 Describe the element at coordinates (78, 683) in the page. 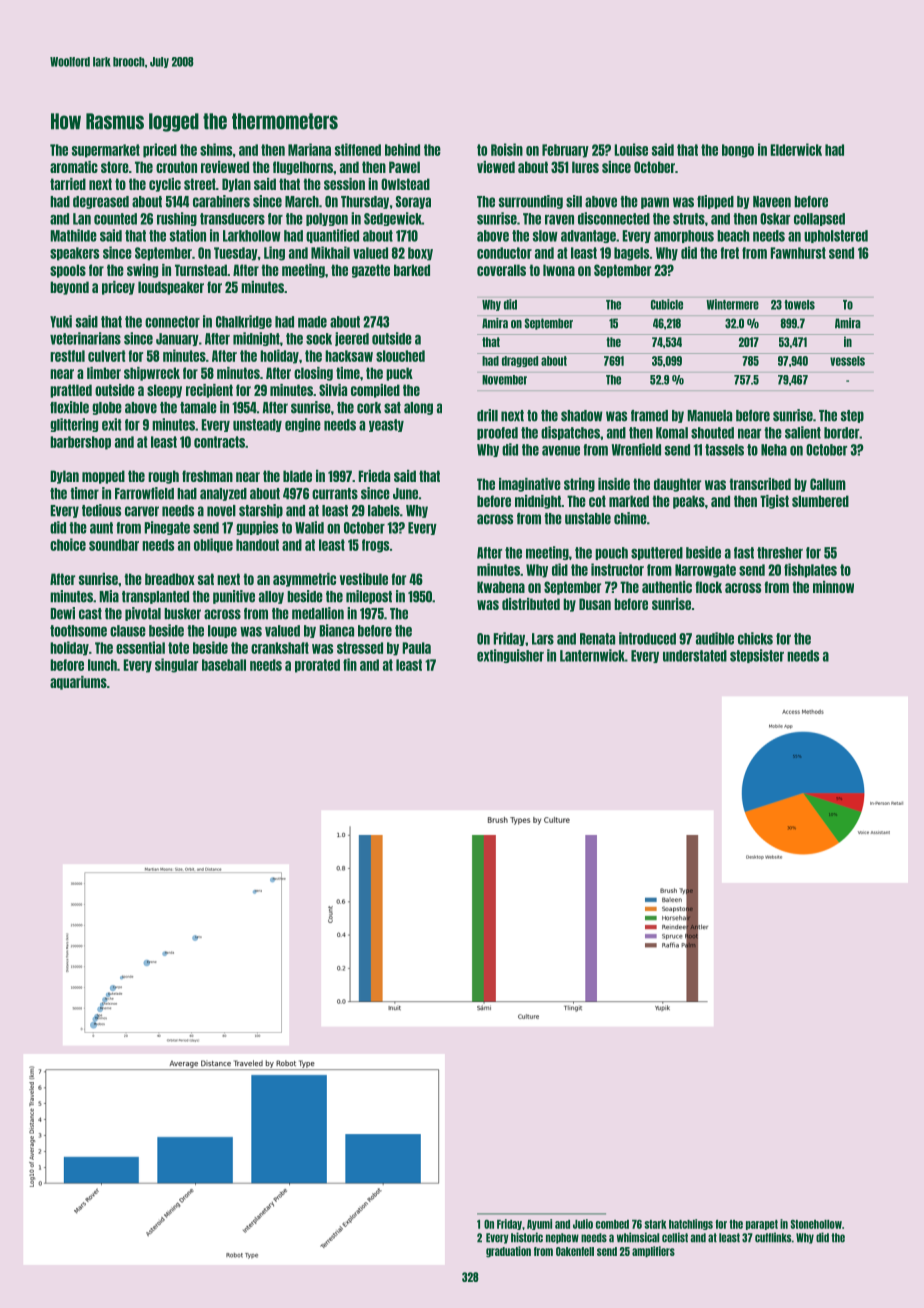

I see `aquariums` at that location.
